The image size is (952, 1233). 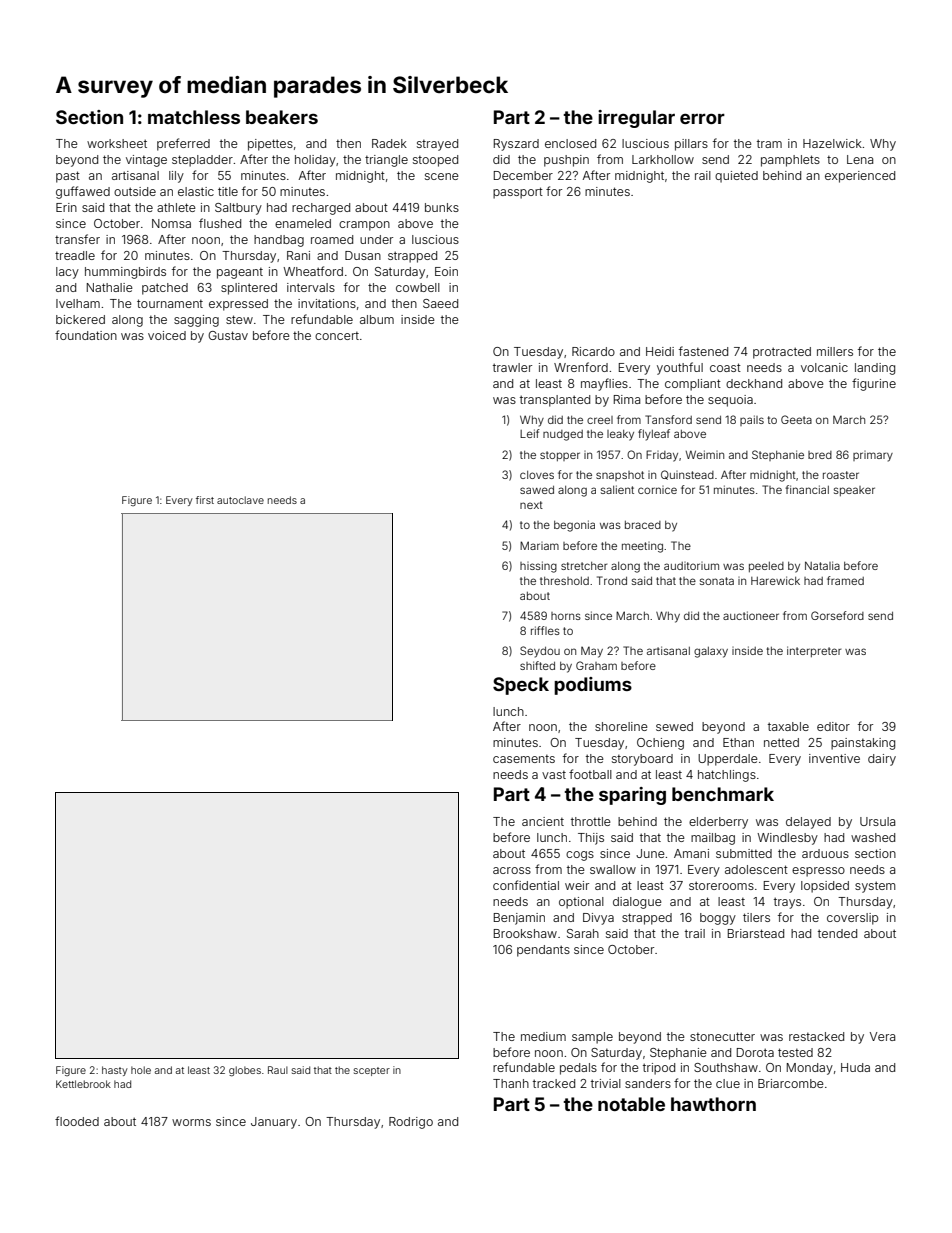 I want to click on error, so click(x=702, y=118).
